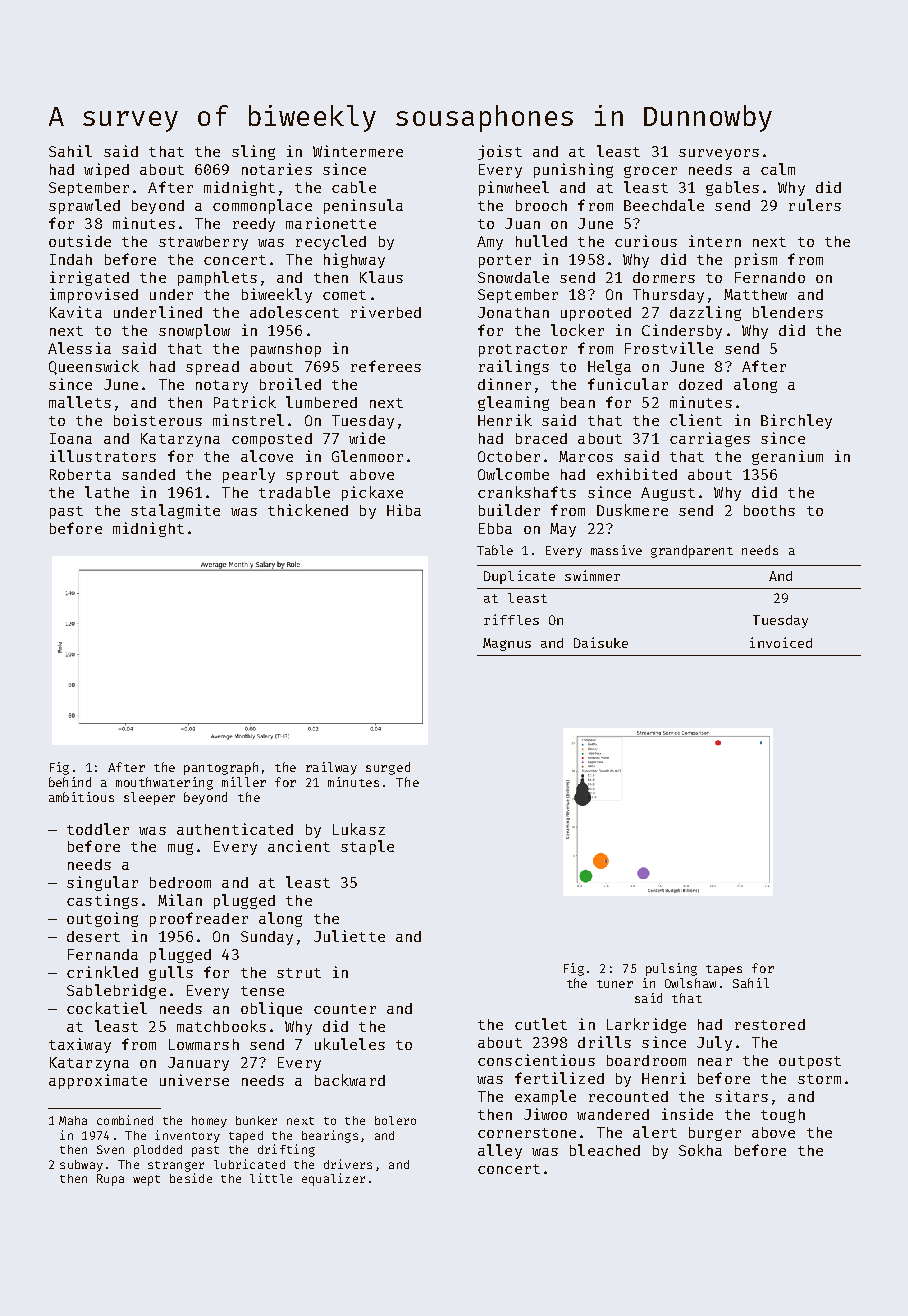 This screenshot has height=1316, width=908. Describe the element at coordinates (700, 1150) in the screenshot. I see `Sokha` at that location.
